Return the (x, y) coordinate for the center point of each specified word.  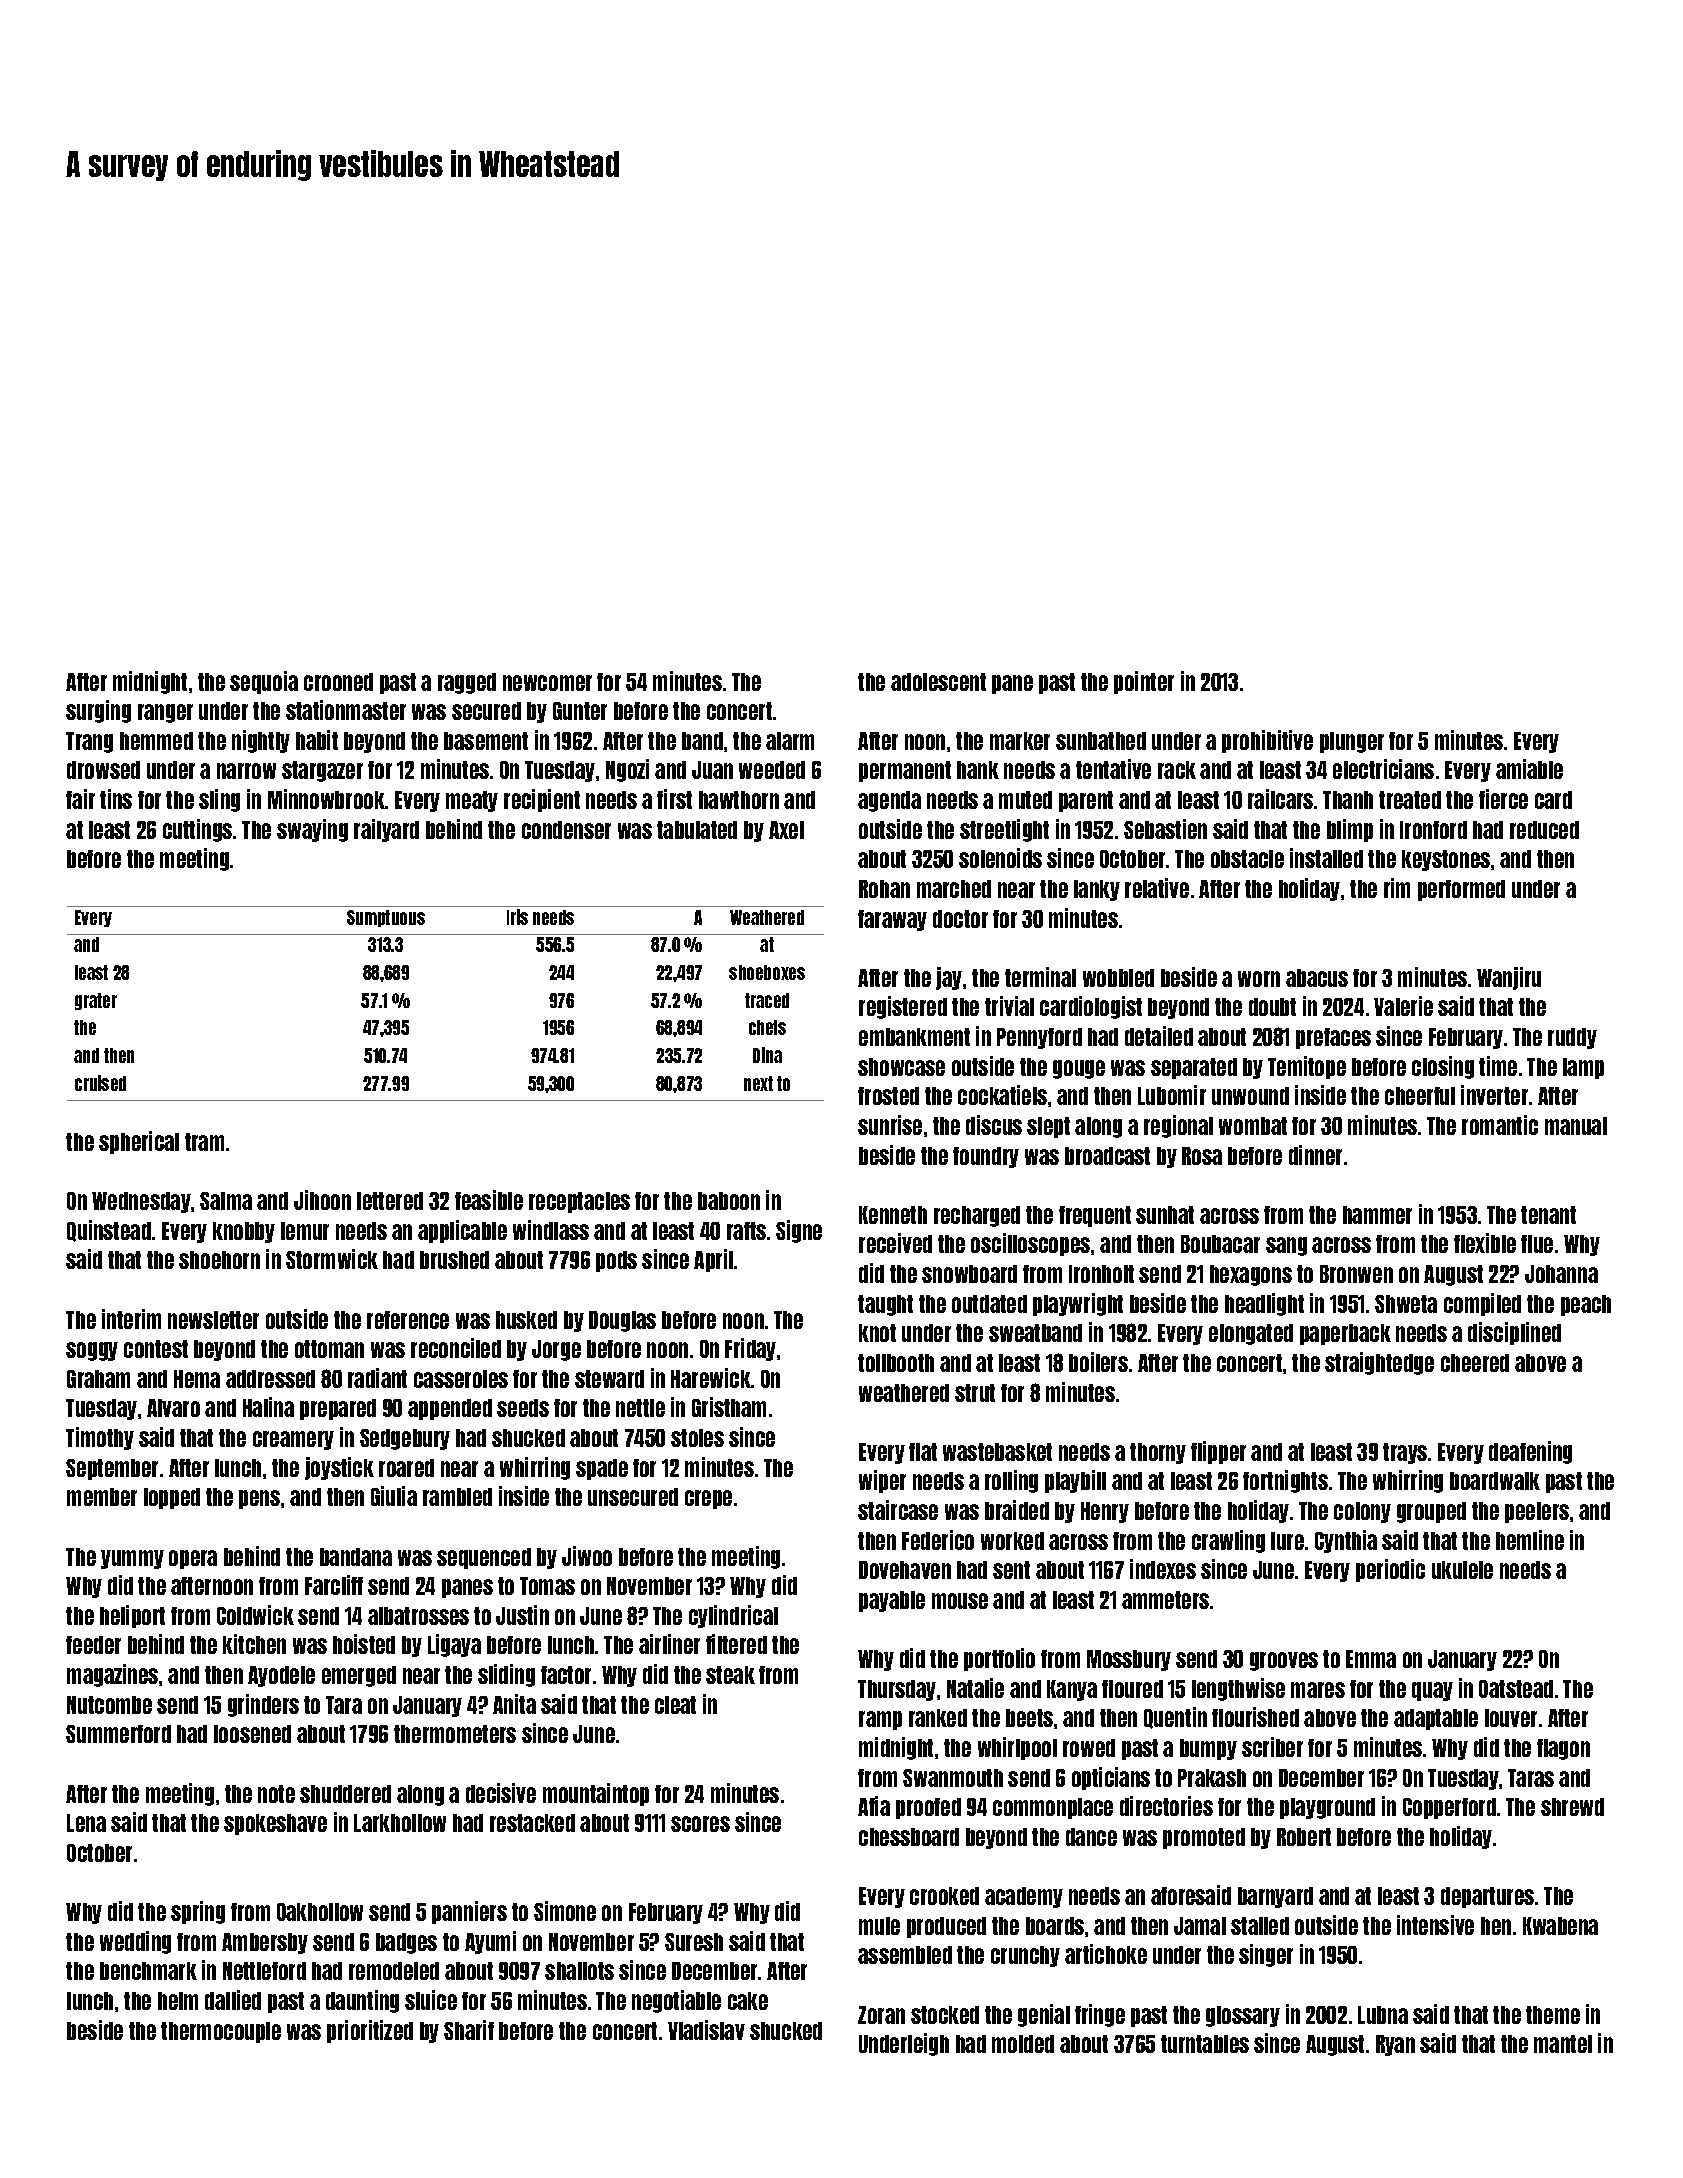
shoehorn (219, 1260)
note (276, 1794)
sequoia (264, 682)
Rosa (1202, 1156)
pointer (1144, 682)
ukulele (1462, 1570)
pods (616, 1261)
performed (1461, 890)
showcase (901, 1067)
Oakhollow (320, 1912)
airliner (669, 1644)
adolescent (938, 682)
